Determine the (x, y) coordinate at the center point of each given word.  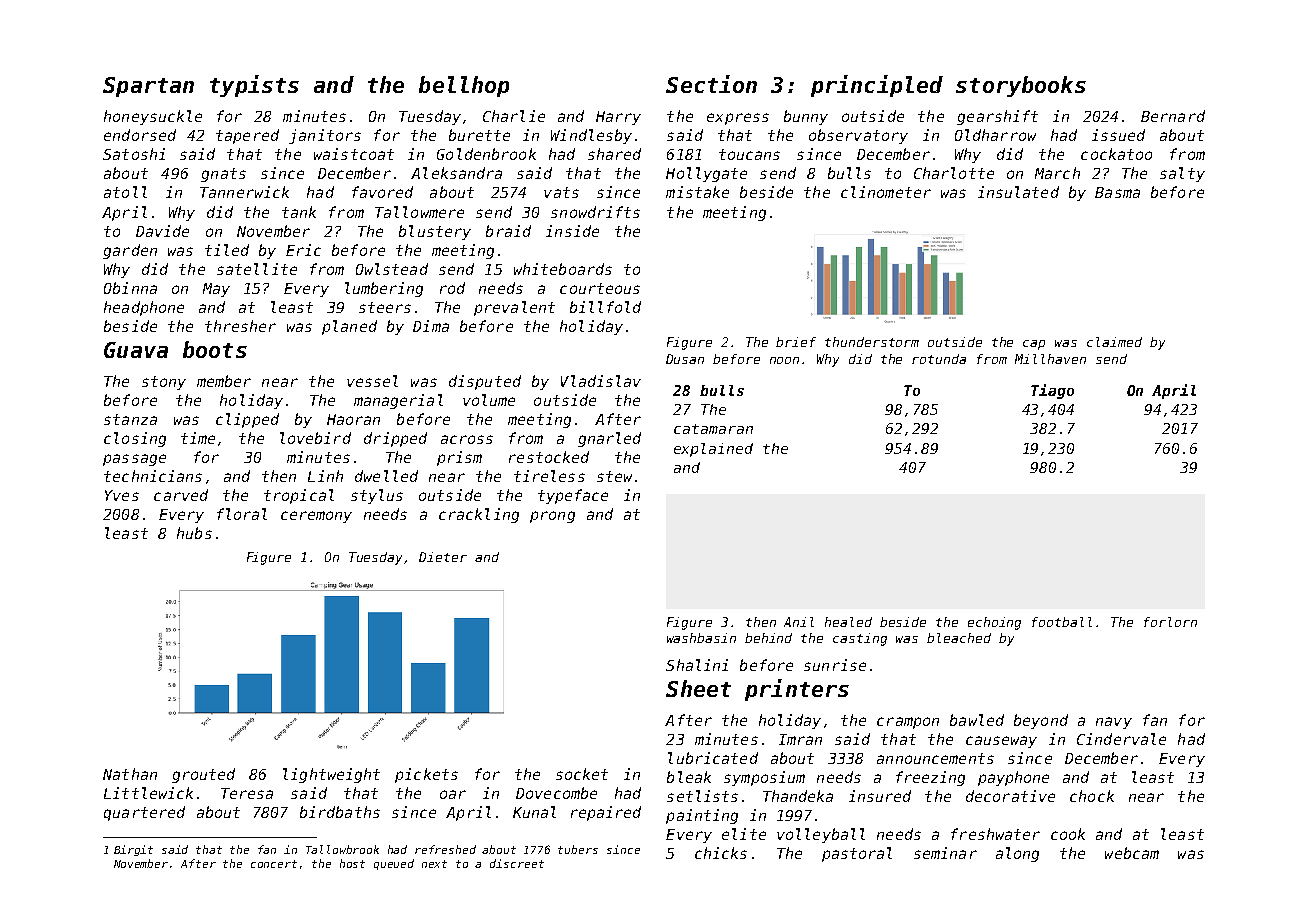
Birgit (133, 850)
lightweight (331, 775)
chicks (721, 853)
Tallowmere (419, 212)
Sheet (698, 688)
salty (1182, 174)
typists (254, 86)
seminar (945, 853)
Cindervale (1121, 739)
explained (713, 450)
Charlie (514, 116)
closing (135, 439)
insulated (1018, 192)
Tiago (1052, 391)
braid (508, 231)
